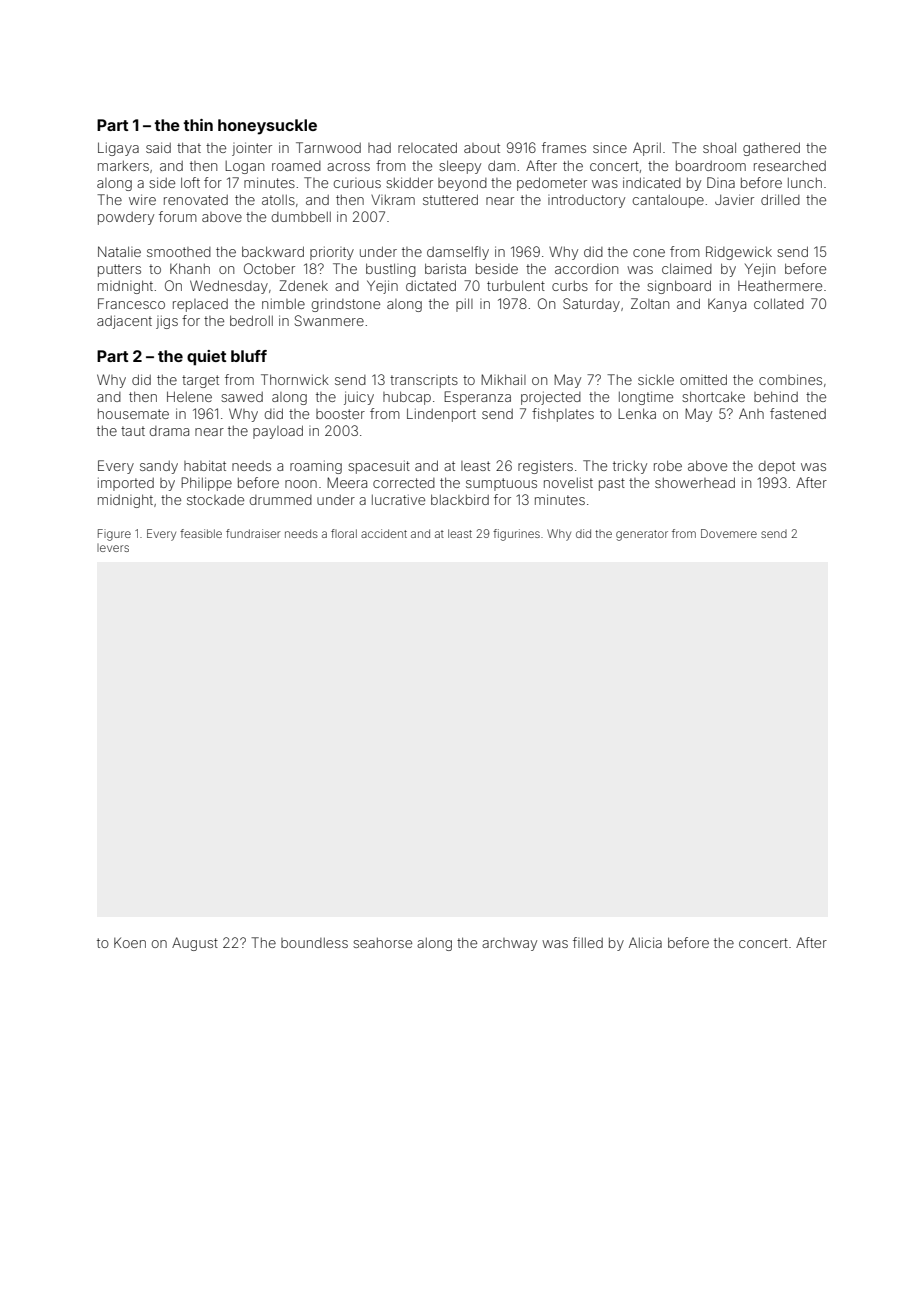 The height and width of the screenshot is (1308, 924). I want to click on Koen, so click(130, 942).
